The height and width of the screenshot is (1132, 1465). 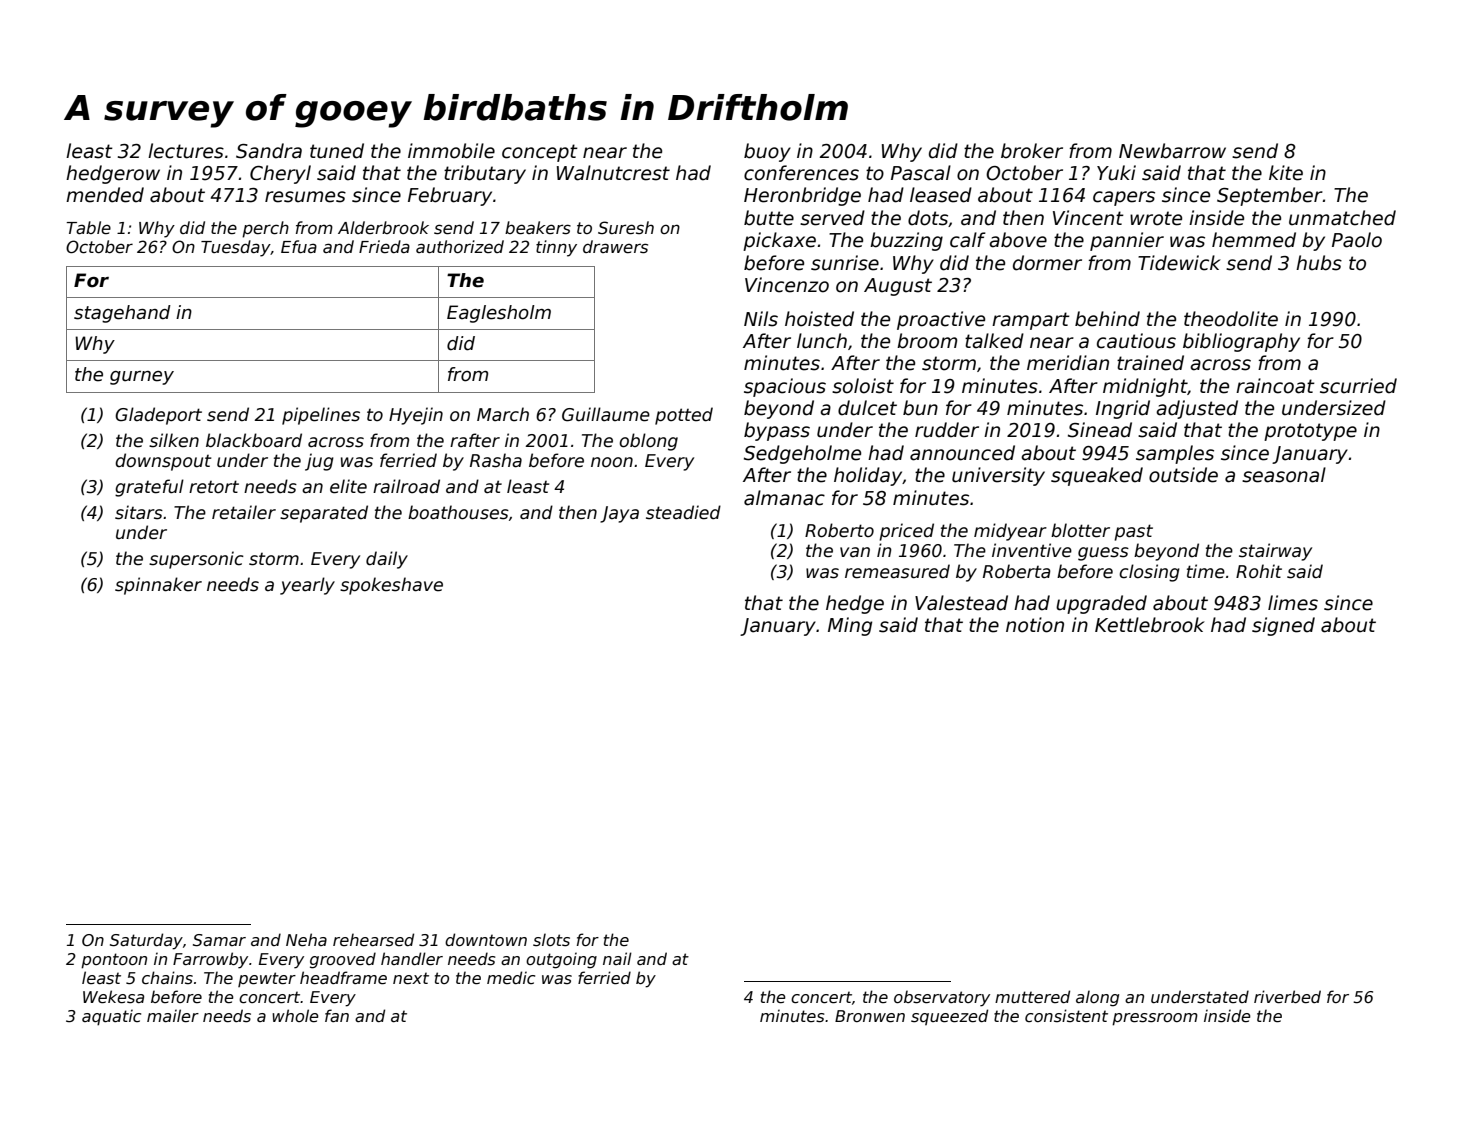 I want to click on van, so click(x=855, y=552).
